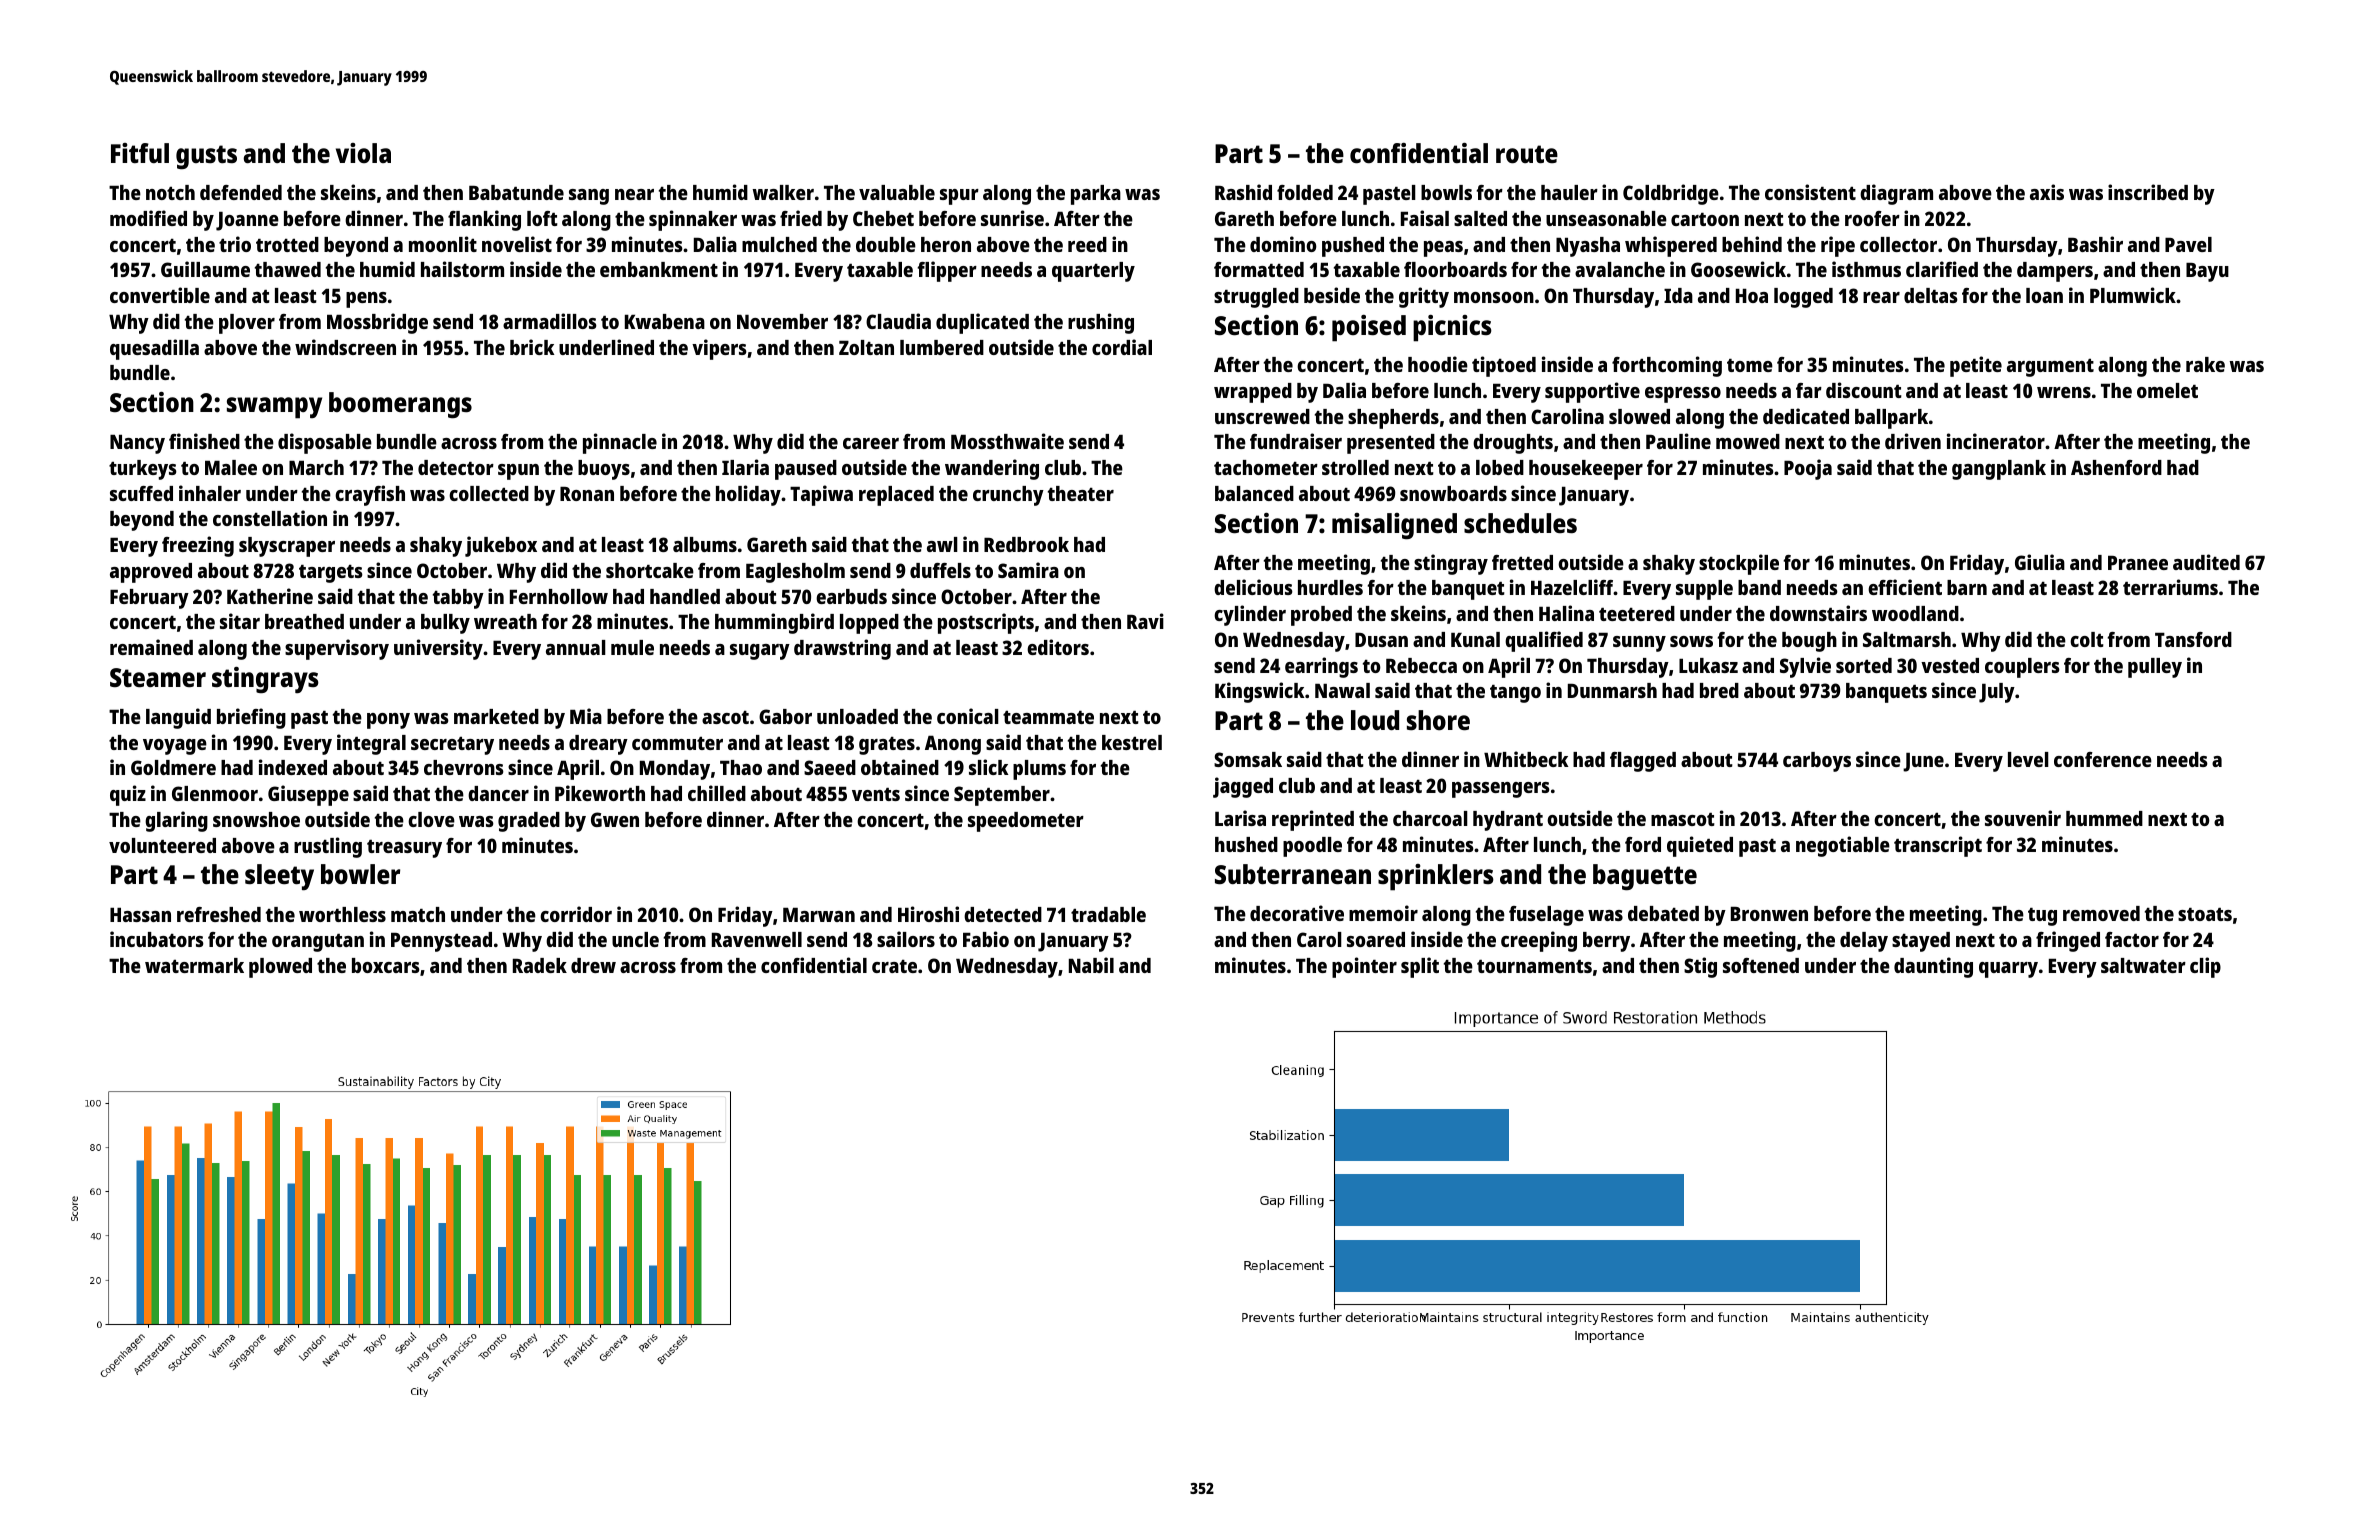 The width and height of the image is (2380, 1540). Describe the element at coordinates (308, 795) in the image. I see `Giuseppe` at that location.
